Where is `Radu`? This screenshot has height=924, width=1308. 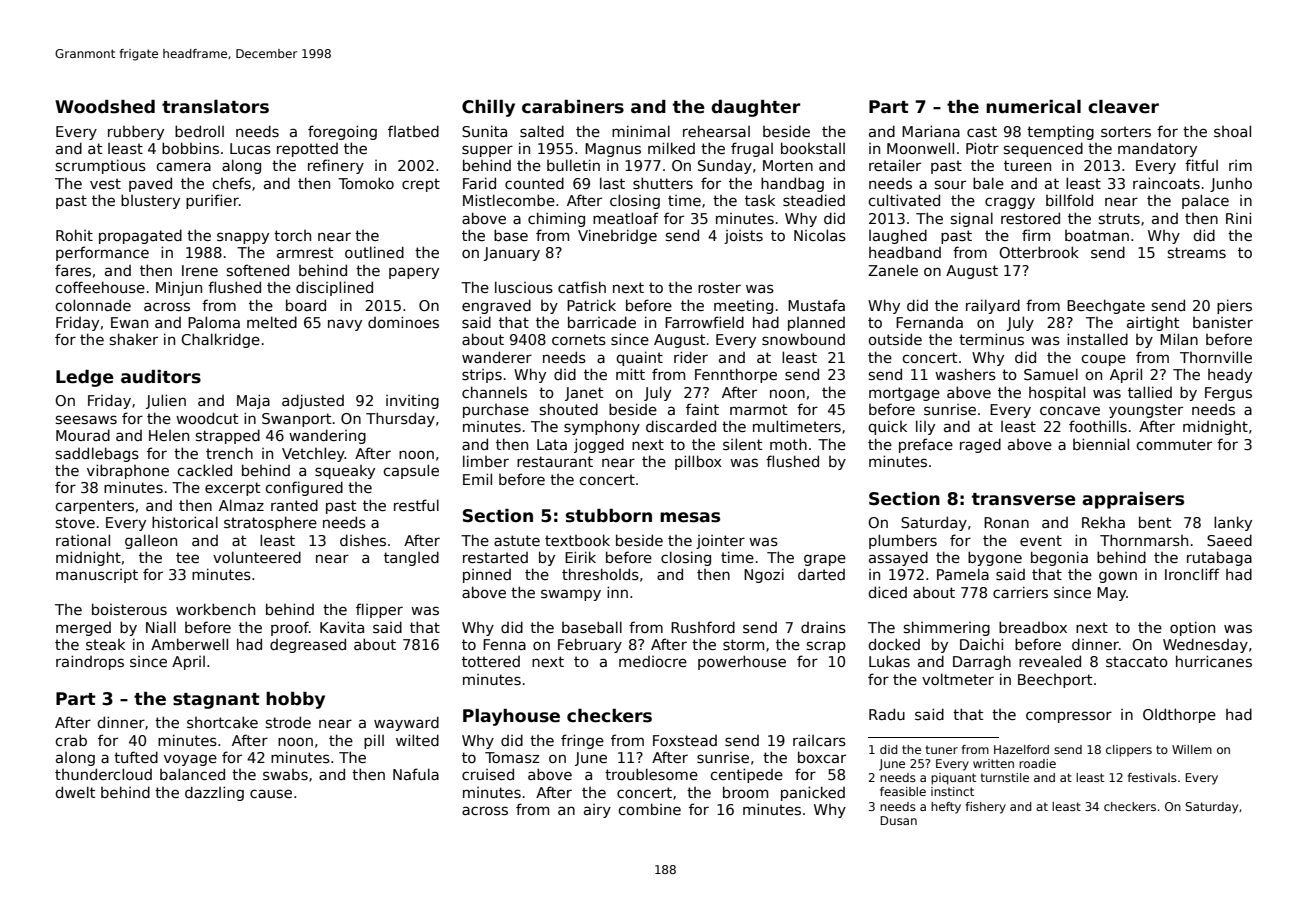 Radu is located at coordinates (887, 714).
